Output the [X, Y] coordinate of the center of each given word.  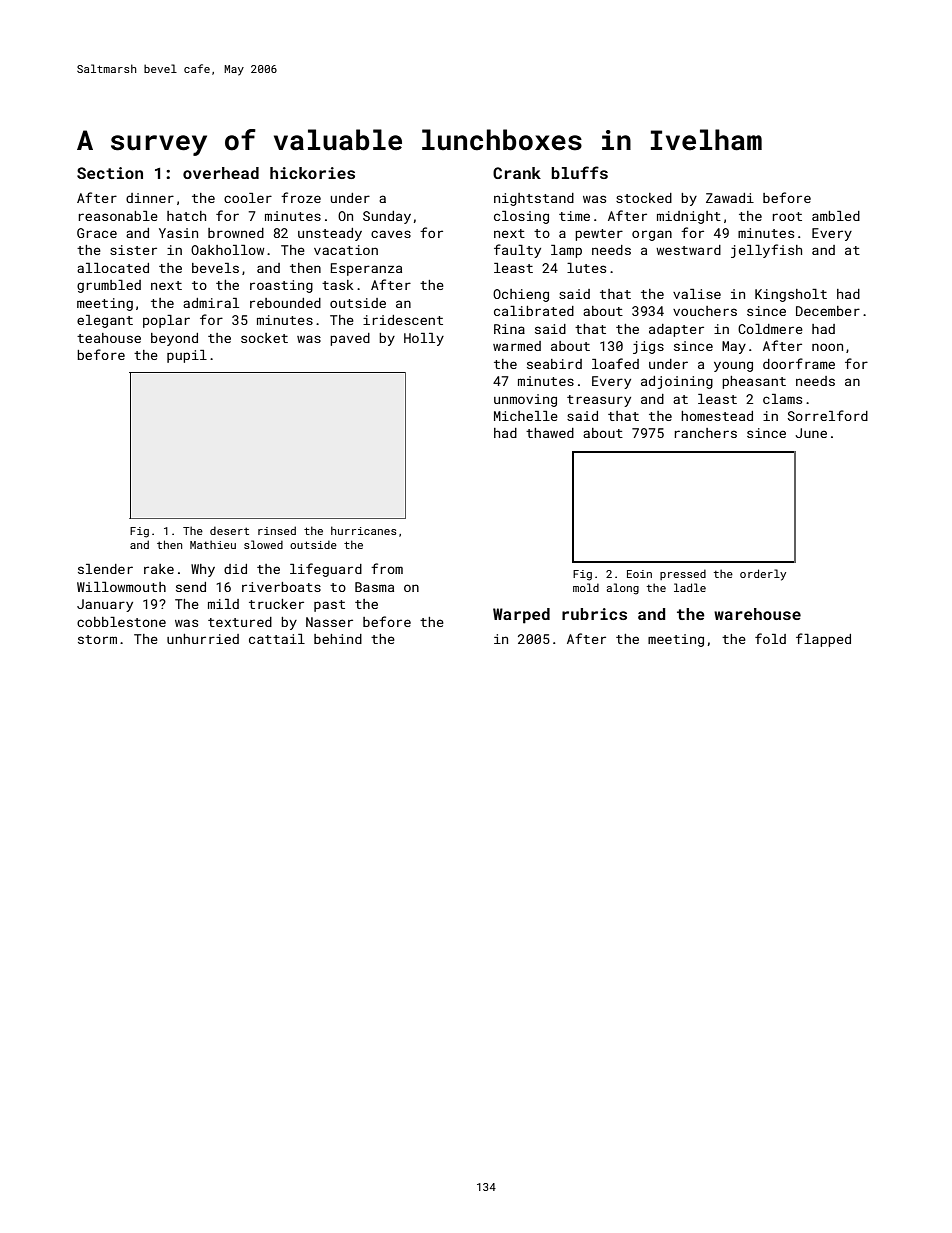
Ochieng [521, 295]
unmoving [525, 400]
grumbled [109, 286]
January [105, 605]
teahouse [109, 338]
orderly [763, 575]
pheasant [754, 382]
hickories [312, 173]
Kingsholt [791, 295]
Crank [517, 173]
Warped [521, 616]
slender [105, 569]
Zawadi [730, 198]
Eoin [639, 574]
